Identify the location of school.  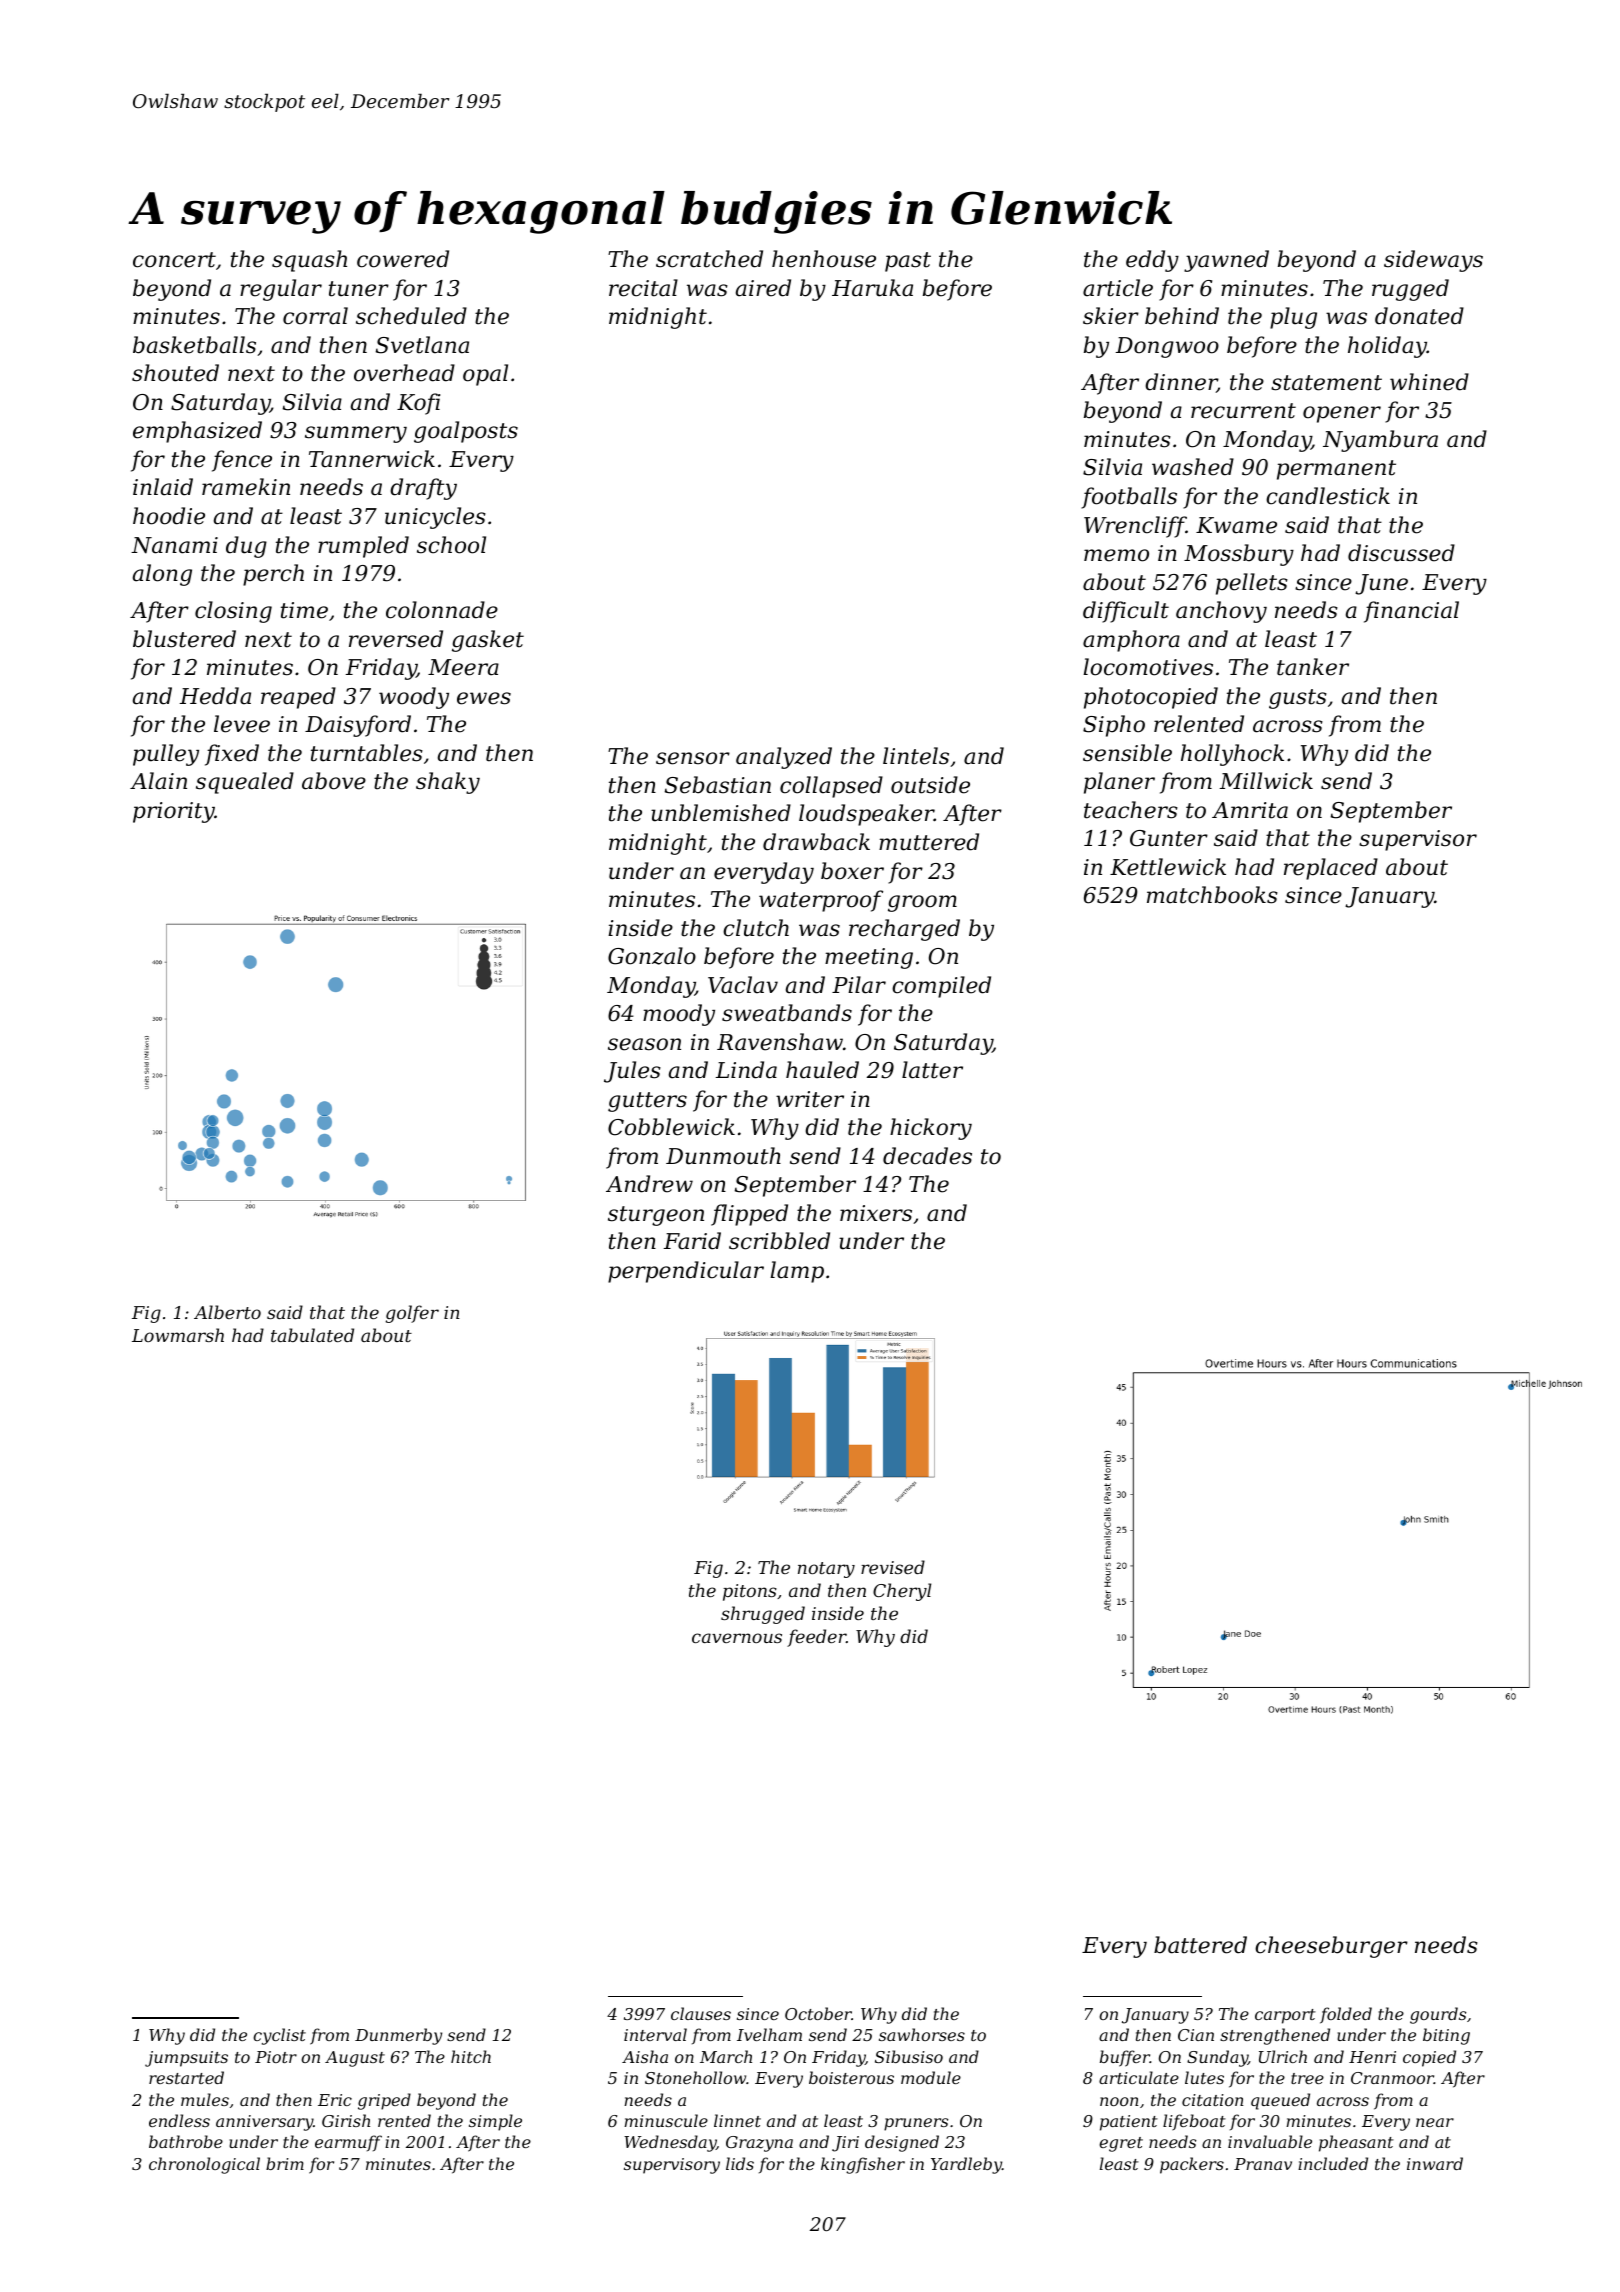
(451, 545).
